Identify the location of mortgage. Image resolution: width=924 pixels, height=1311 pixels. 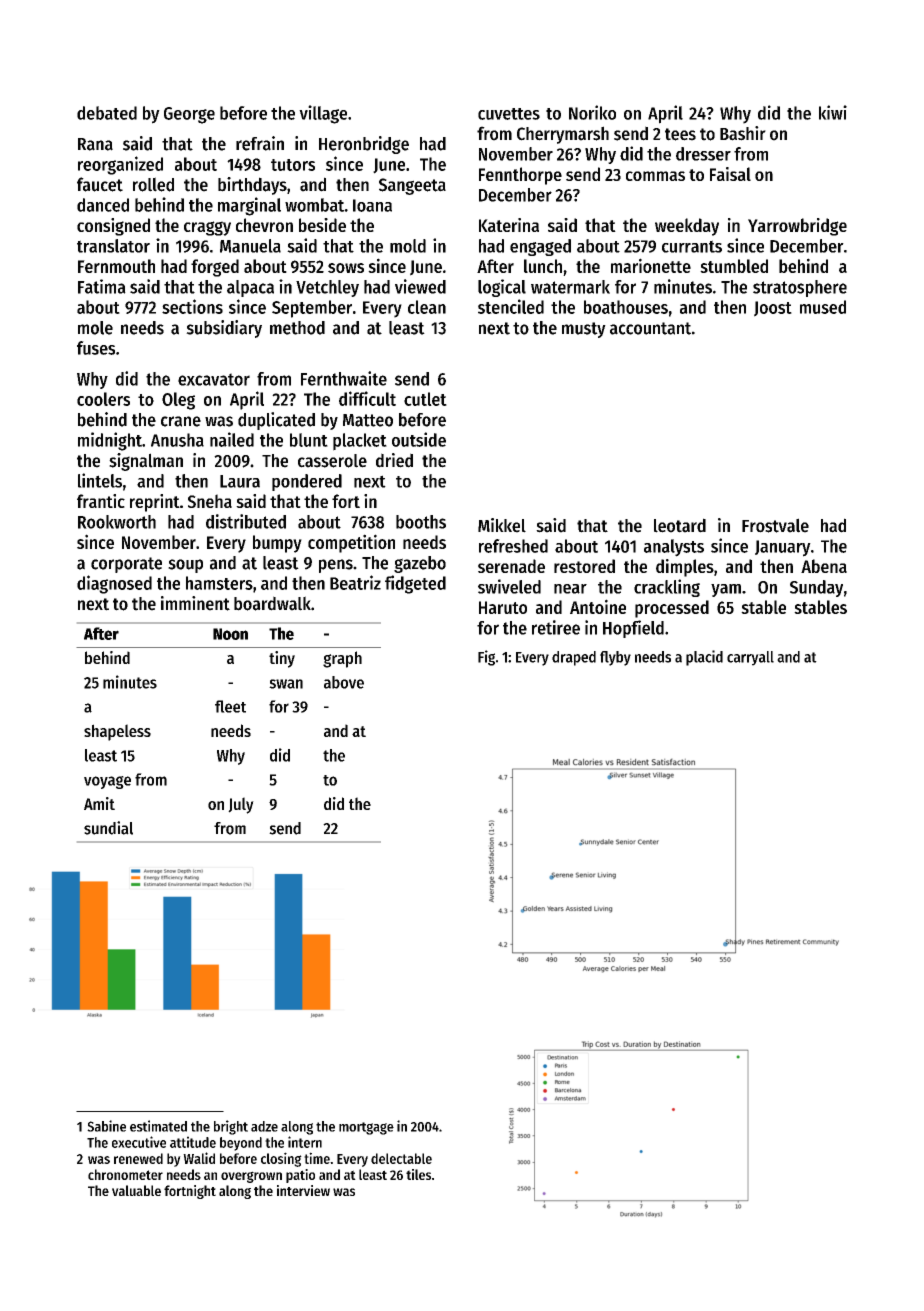
(366, 1128).
